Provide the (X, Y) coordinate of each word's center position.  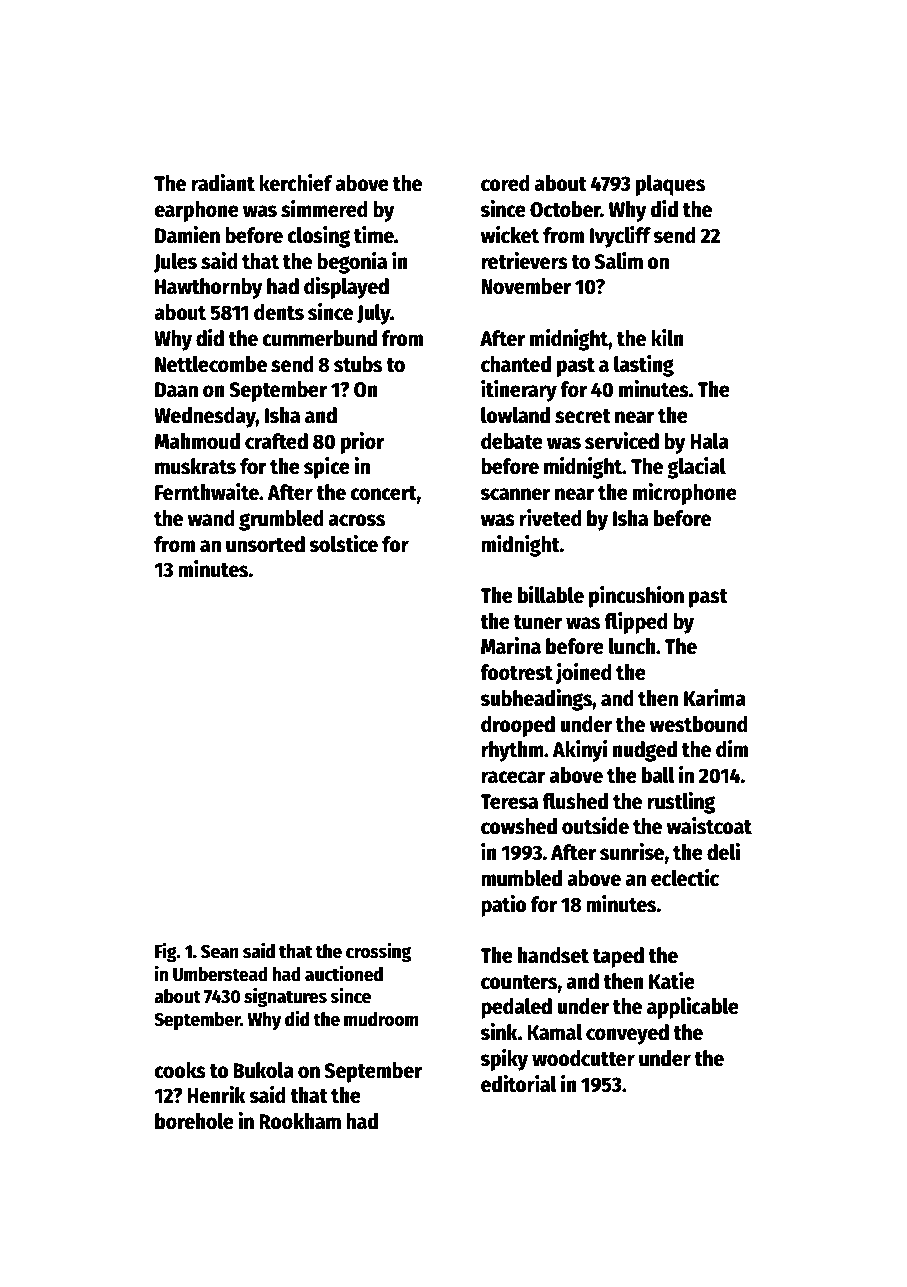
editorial (519, 1084)
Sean (220, 952)
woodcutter (583, 1058)
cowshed (519, 826)
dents (279, 312)
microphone (685, 494)
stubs (358, 364)
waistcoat (709, 826)
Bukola (263, 1070)
